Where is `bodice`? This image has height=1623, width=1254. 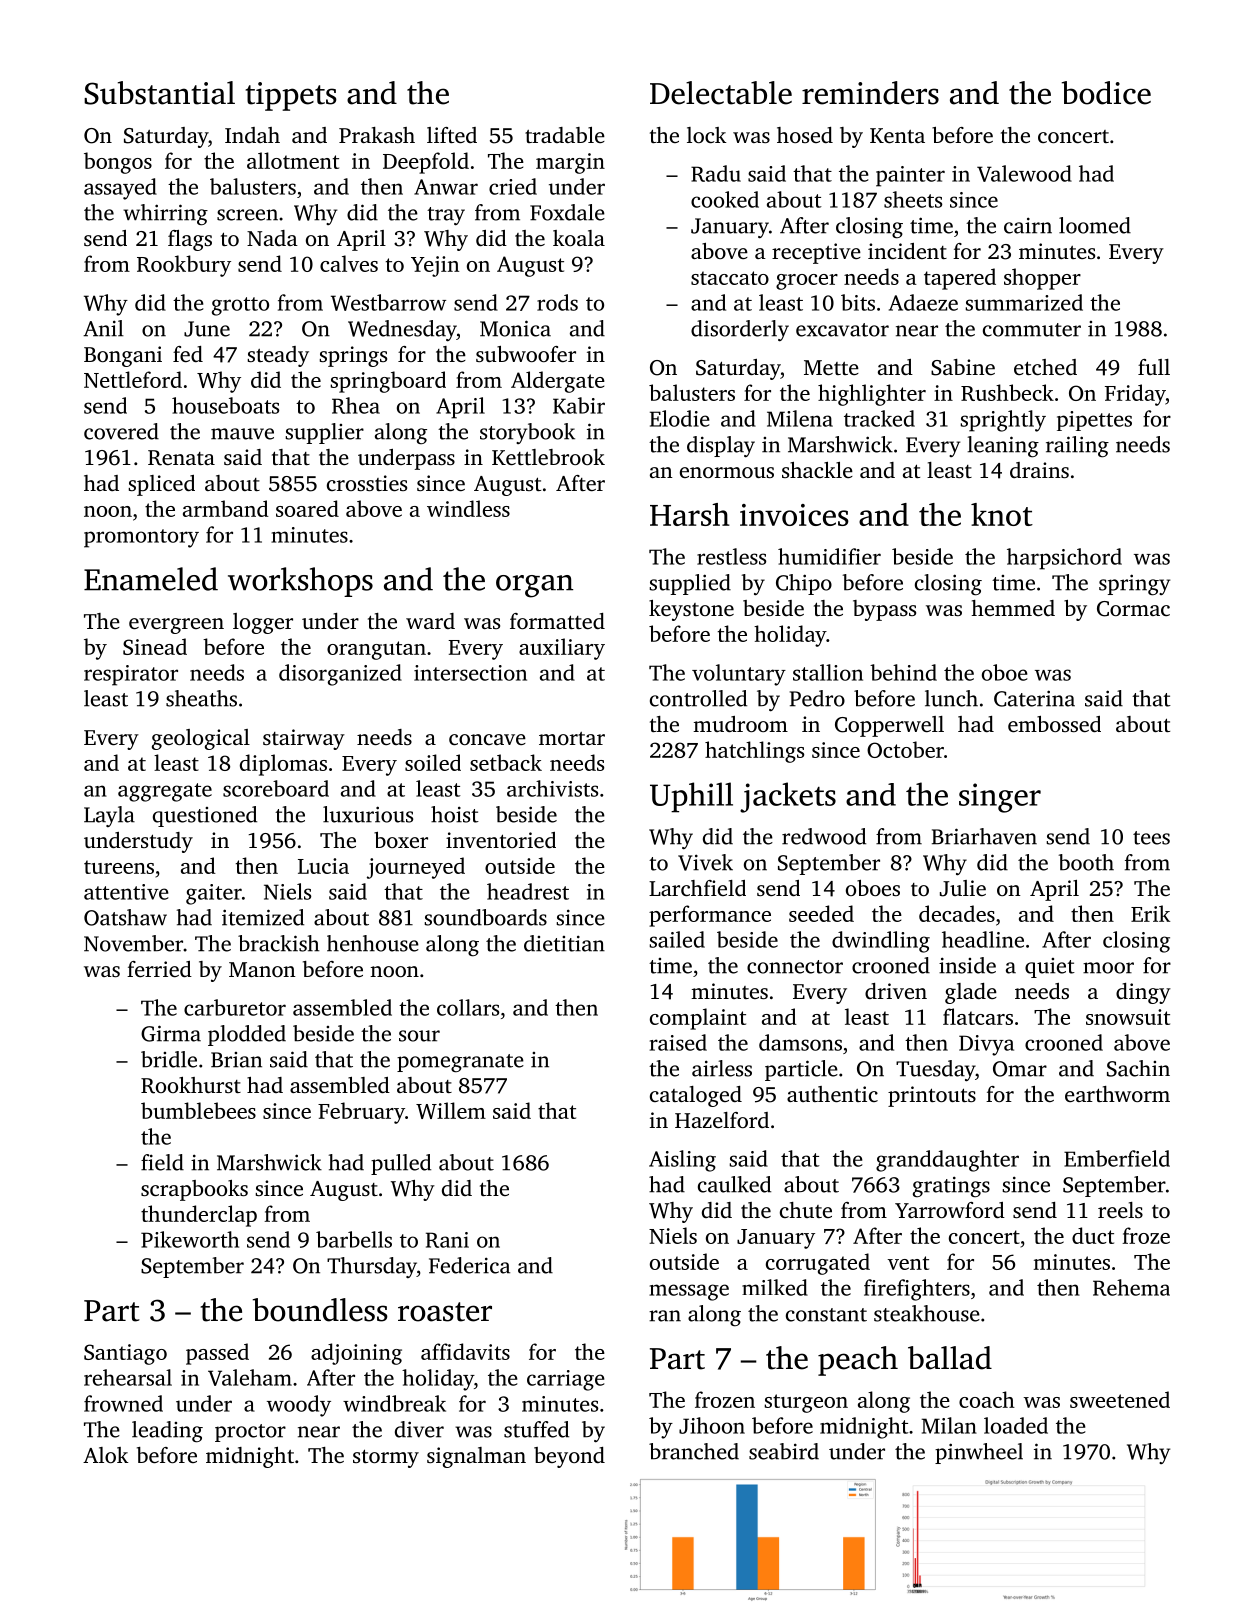 bodice is located at coordinates (1106, 93).
